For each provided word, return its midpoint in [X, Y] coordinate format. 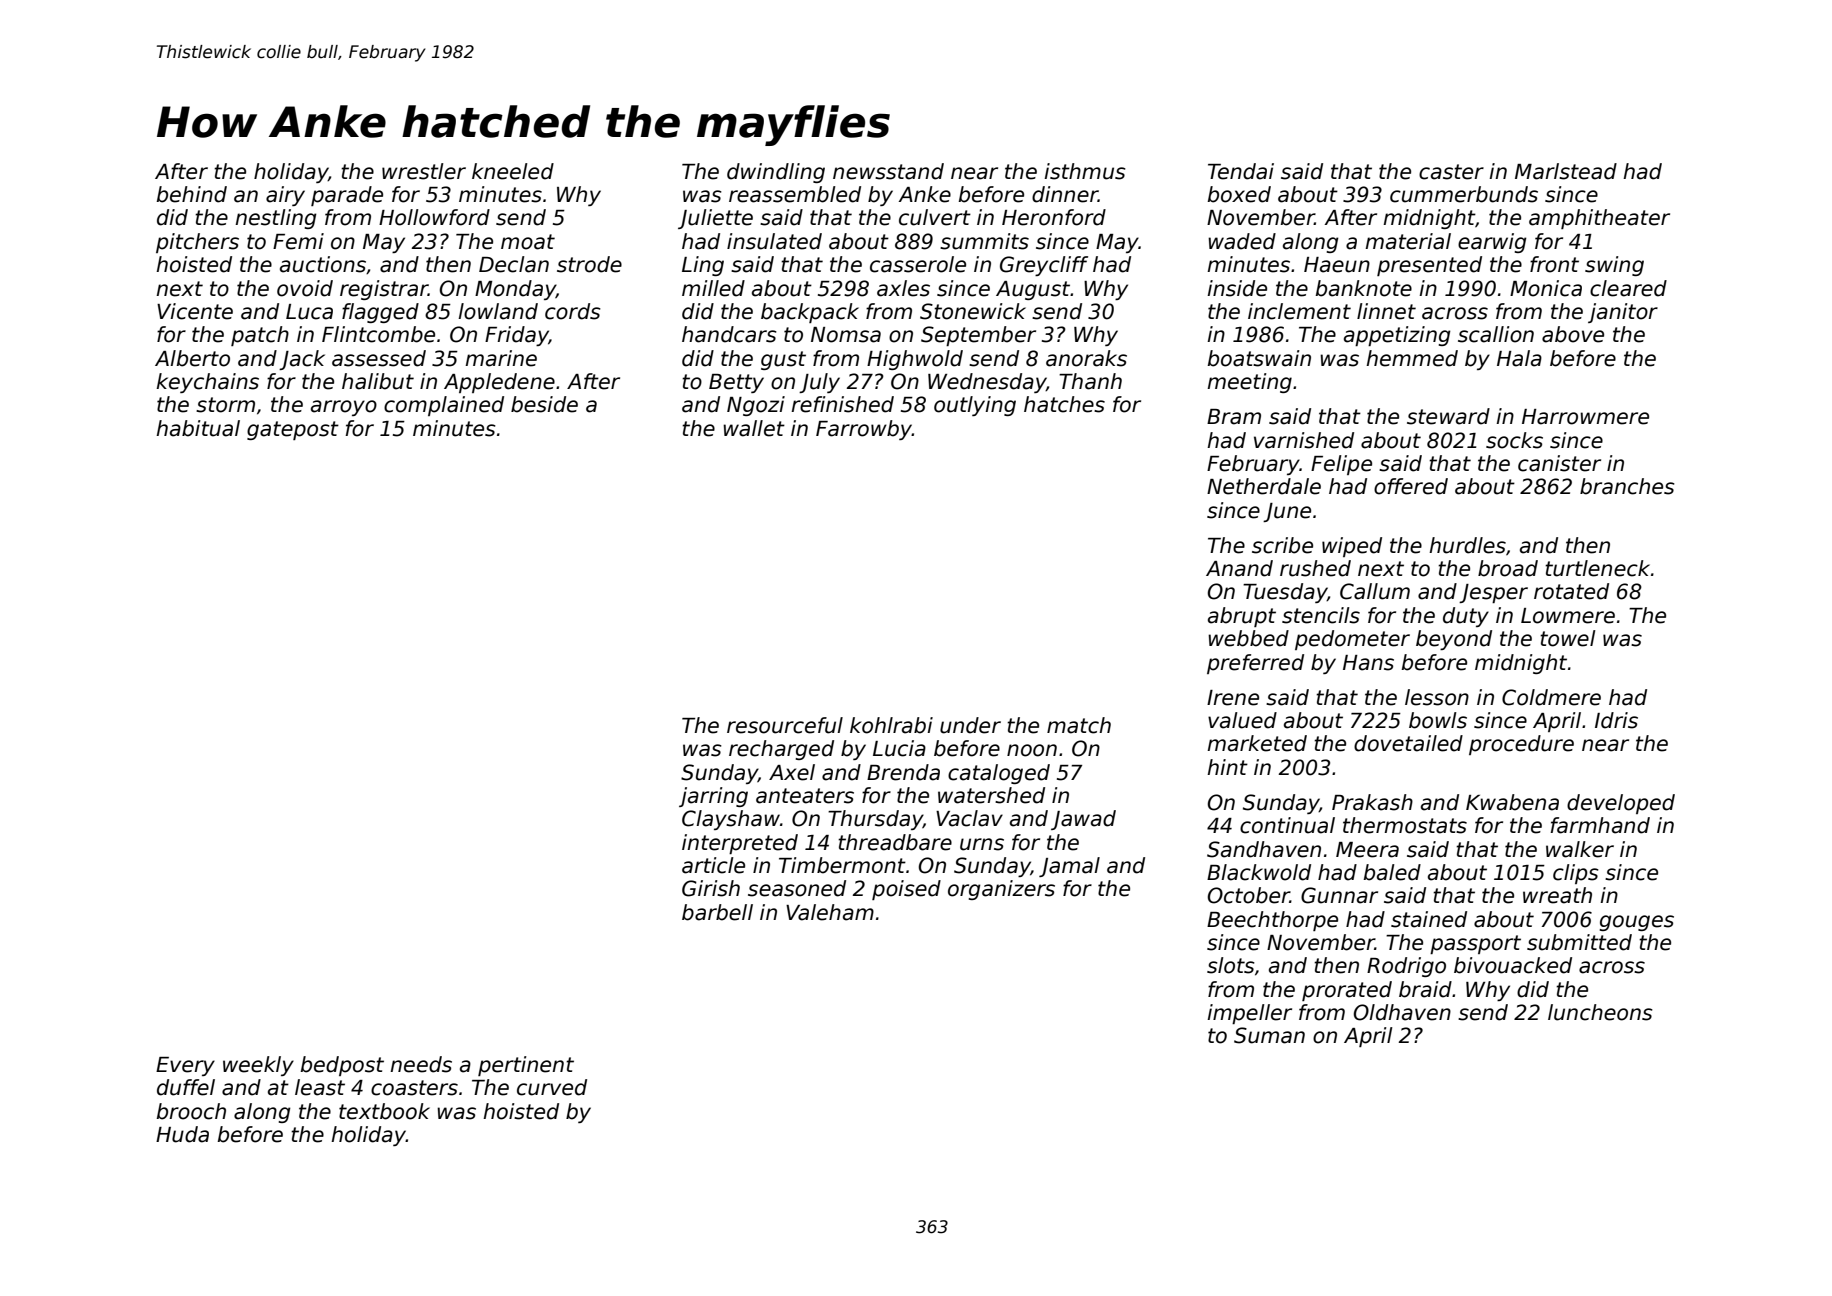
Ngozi [756, 406]
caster [1451, 172]
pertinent [526, 1066]
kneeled [513, 171]
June [1287, 512]
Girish [711, 888]
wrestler [424, 171]
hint [1227, 767]
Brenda [903, 772]
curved [552, 1087]
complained [444, 406]
